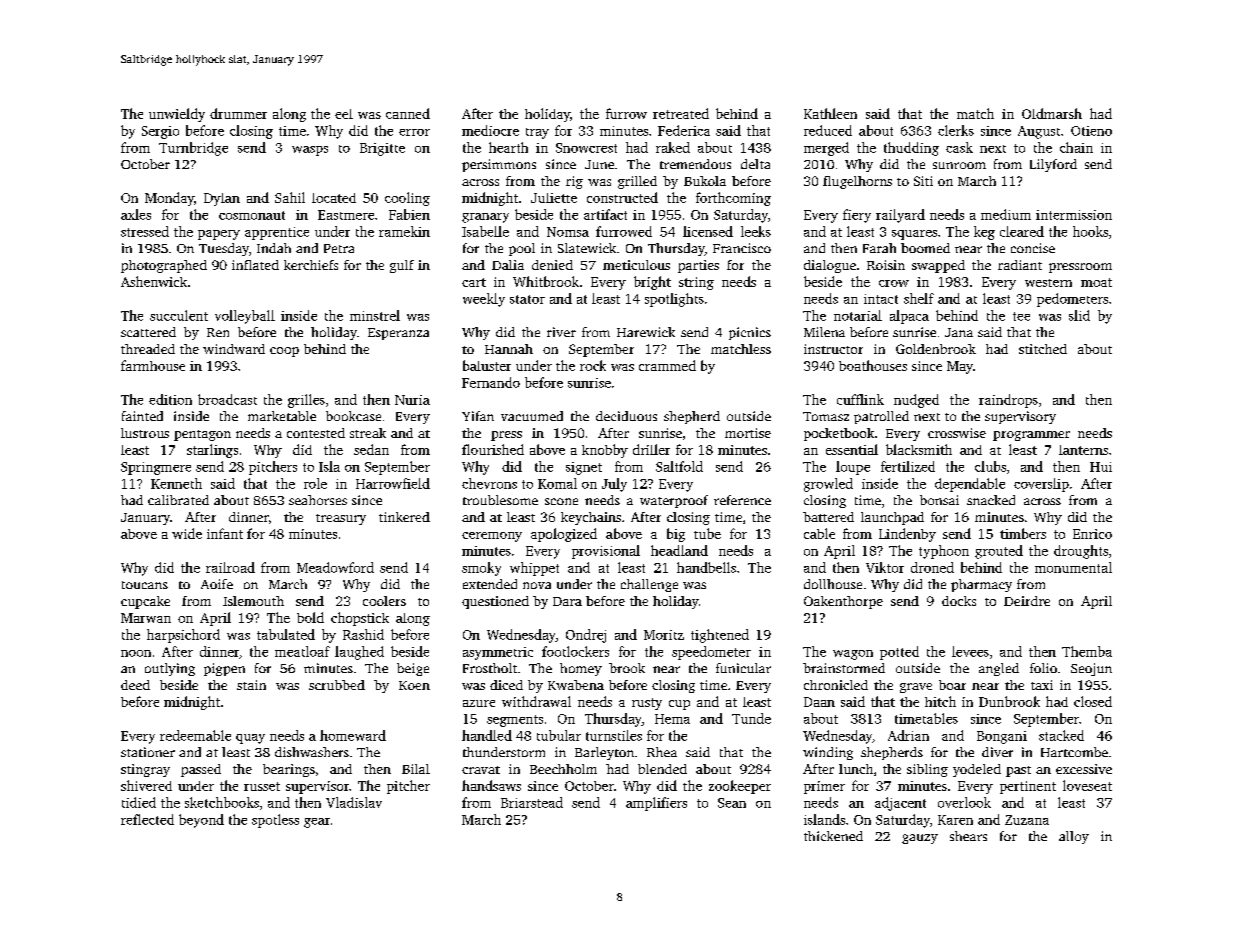  Describe the element at coordinates (532, 802) in the image. I see `Briarstead` at that location.
